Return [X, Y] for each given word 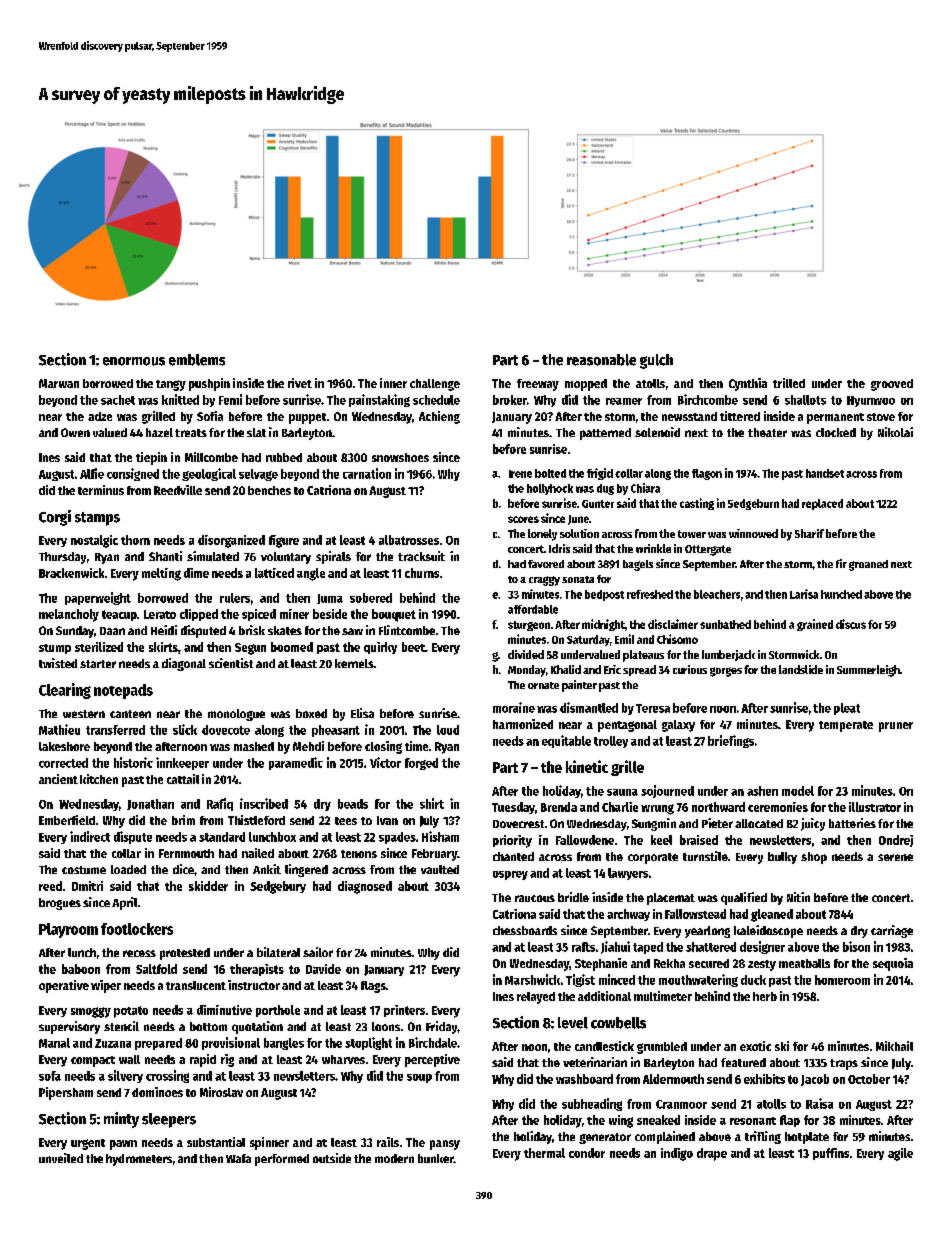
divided [526, 654]
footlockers [137, 929]
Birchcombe [708, 399]
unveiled [61, 1158]
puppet [307, 418]
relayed [536, 998]
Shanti [165, 556]
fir [841, 563]
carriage [892, 931]
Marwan [59, 383]
